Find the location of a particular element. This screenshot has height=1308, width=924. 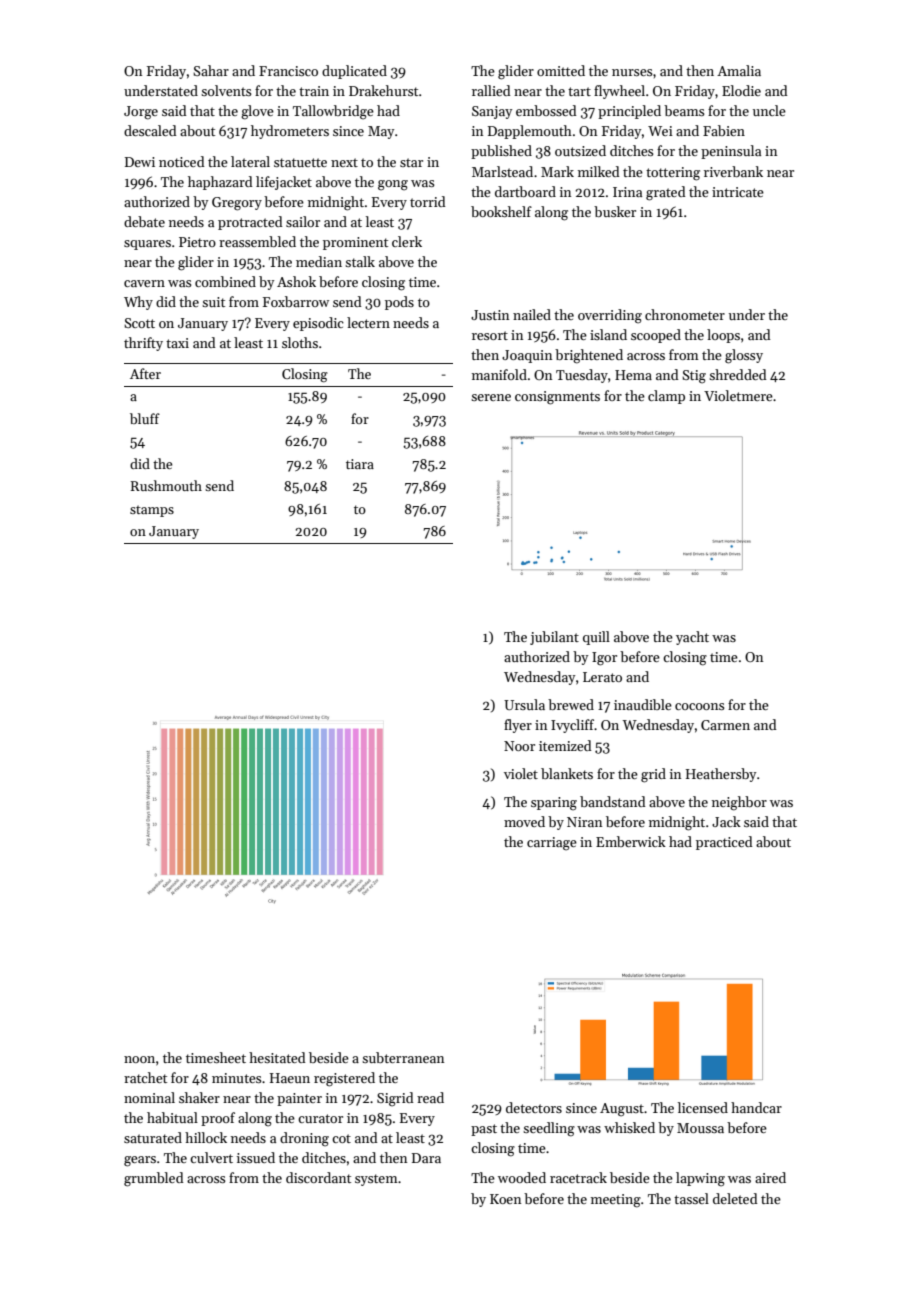

jubilant is located at coordinates (554, 638).
